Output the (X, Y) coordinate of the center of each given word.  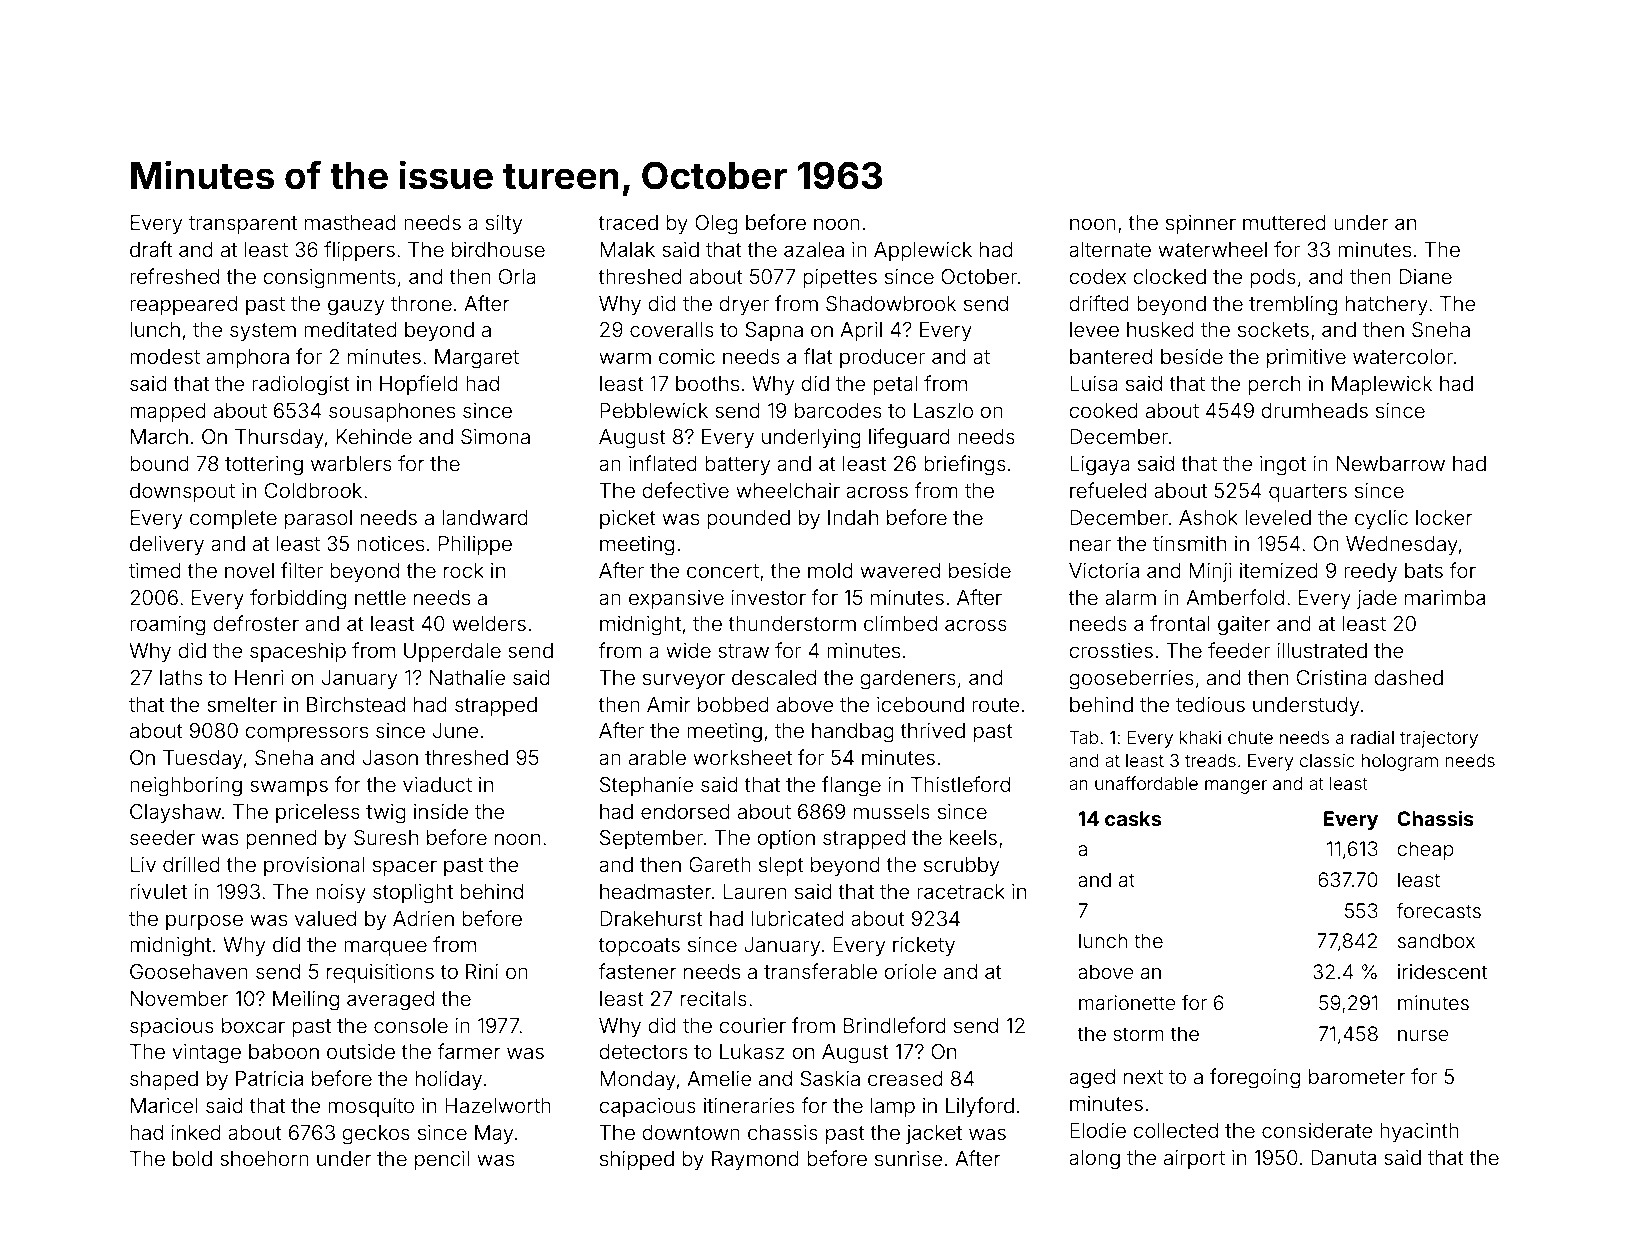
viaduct (437, 784)
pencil (442, 1160)
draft (151, 249)
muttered (1284, 222)
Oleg (716, 225)
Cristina (1332, 677)
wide (688, 650)
